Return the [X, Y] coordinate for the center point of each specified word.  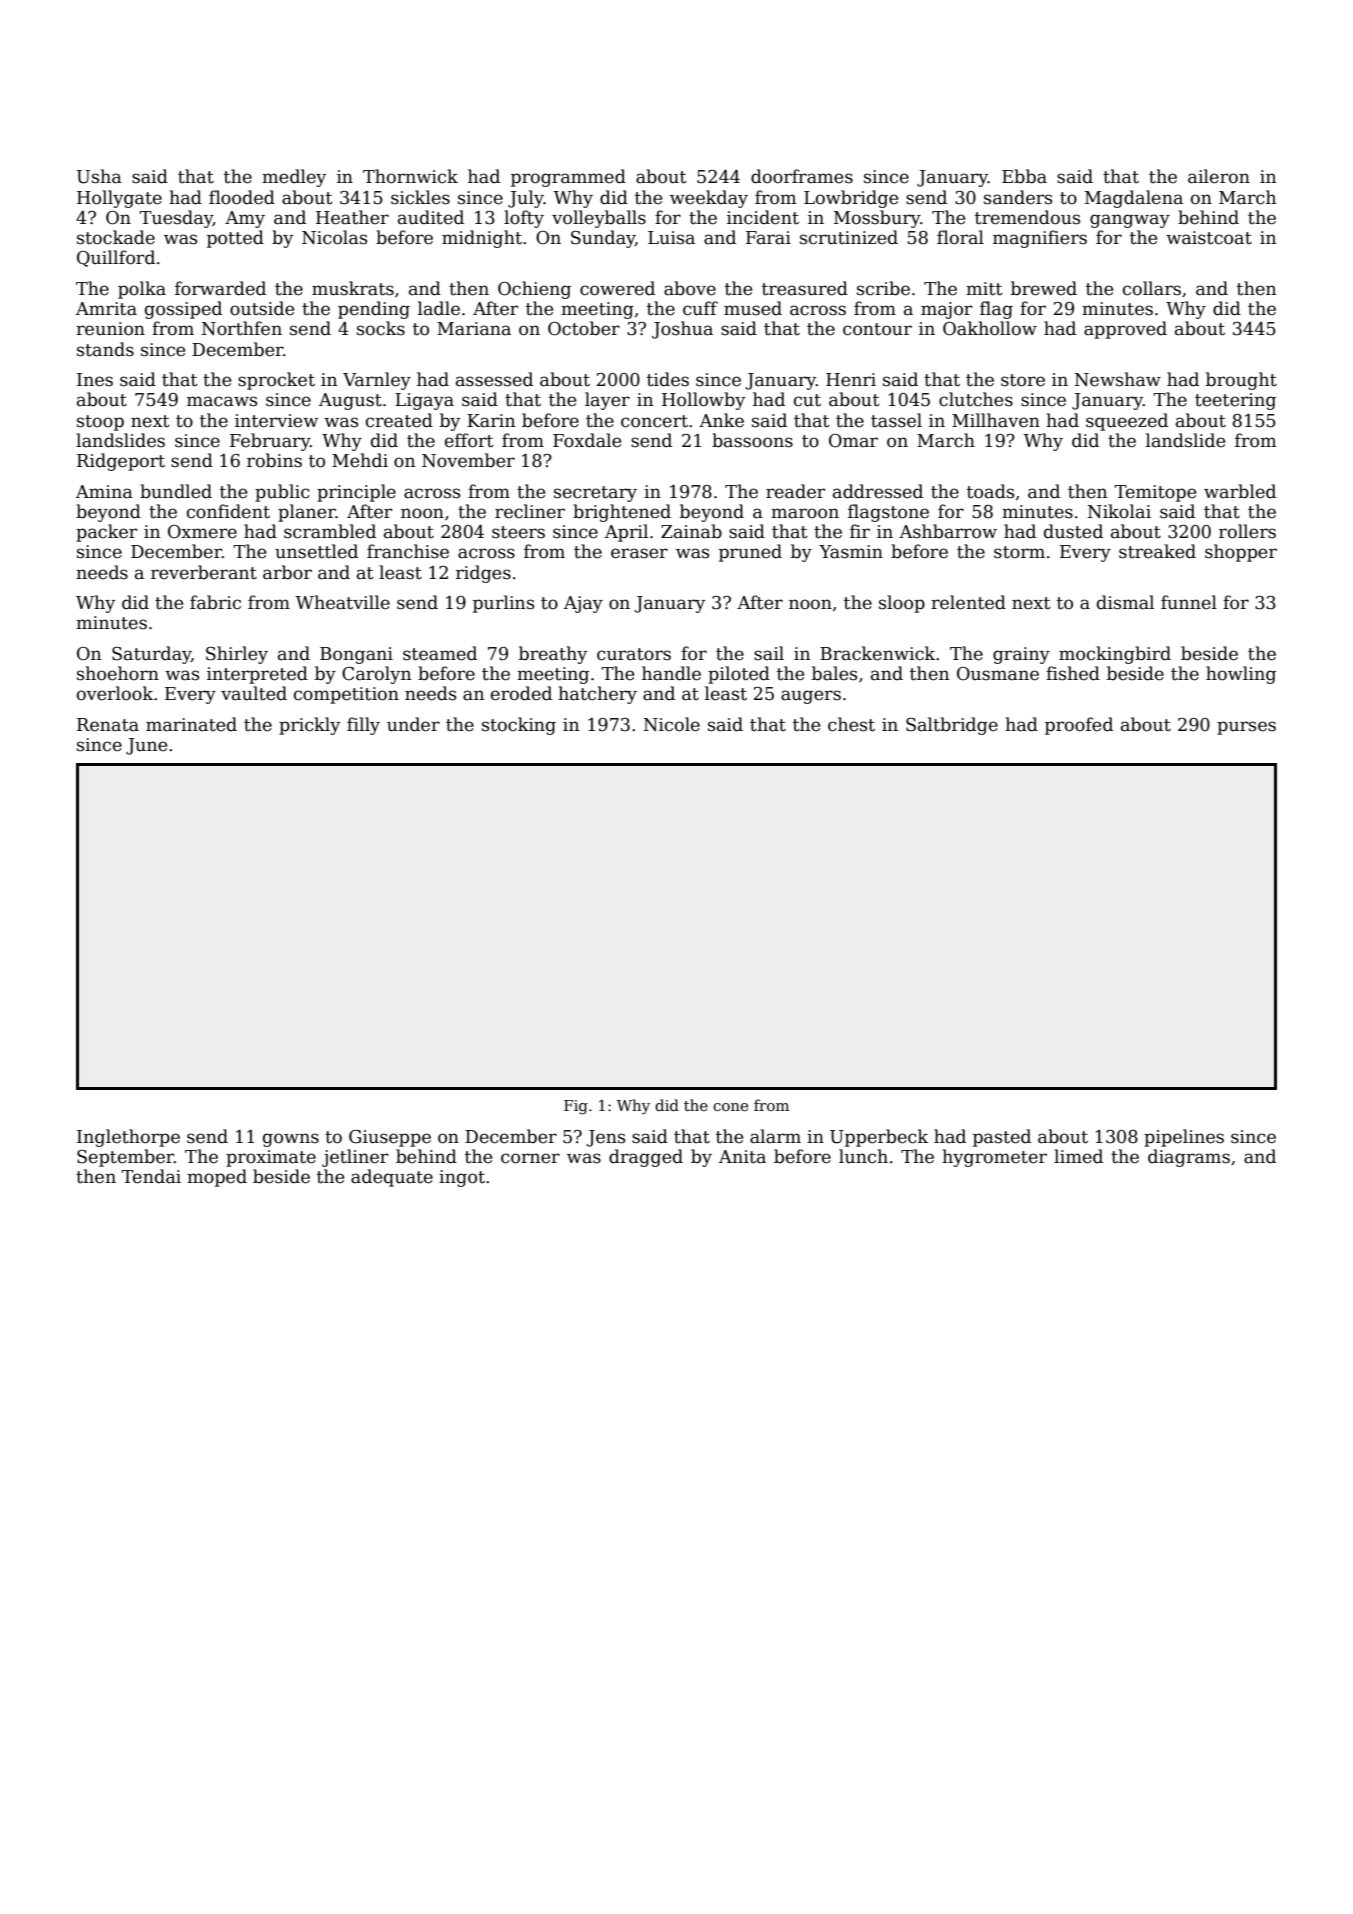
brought [1241, 381]
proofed [1079, 726]
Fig [576, 1107]
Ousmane [998, 674]
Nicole [672, 724]
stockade [116, 237]
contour [877, 329]
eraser [639, 553]
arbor [287, 572]
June [146, 746]
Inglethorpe [128, 1138]
